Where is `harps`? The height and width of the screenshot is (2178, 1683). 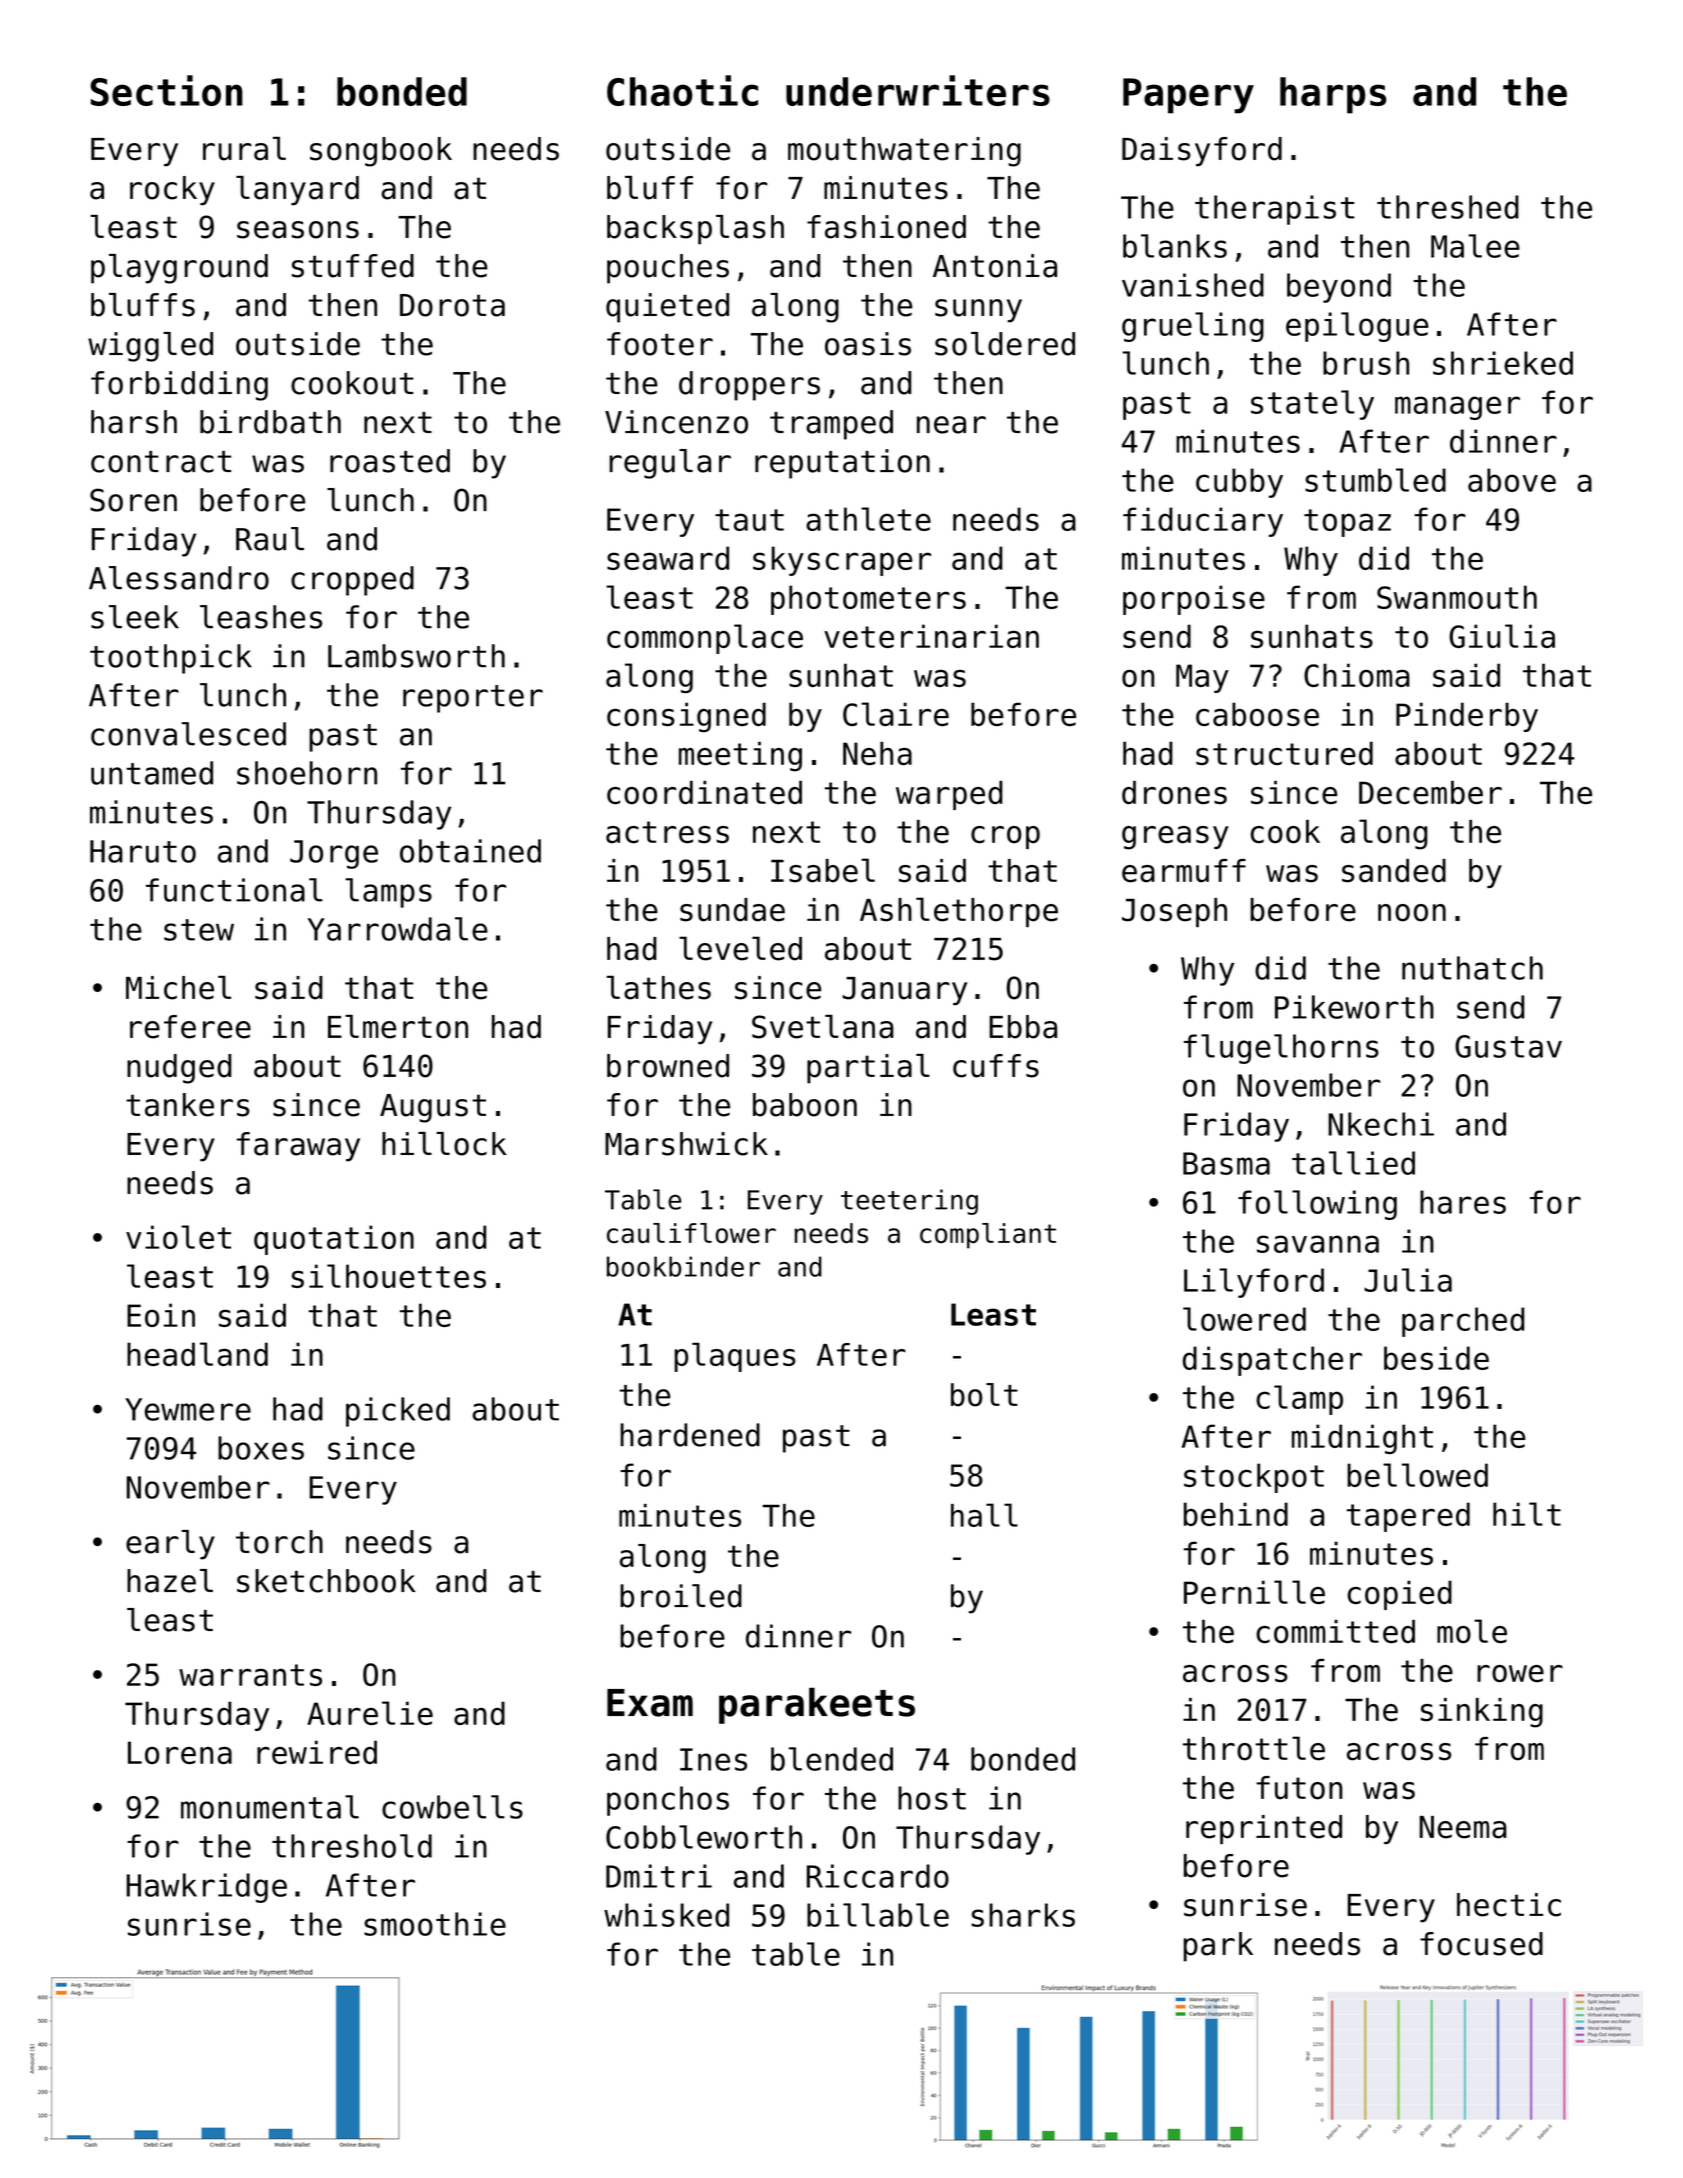
harps is located at coordinates (1333, 95).
